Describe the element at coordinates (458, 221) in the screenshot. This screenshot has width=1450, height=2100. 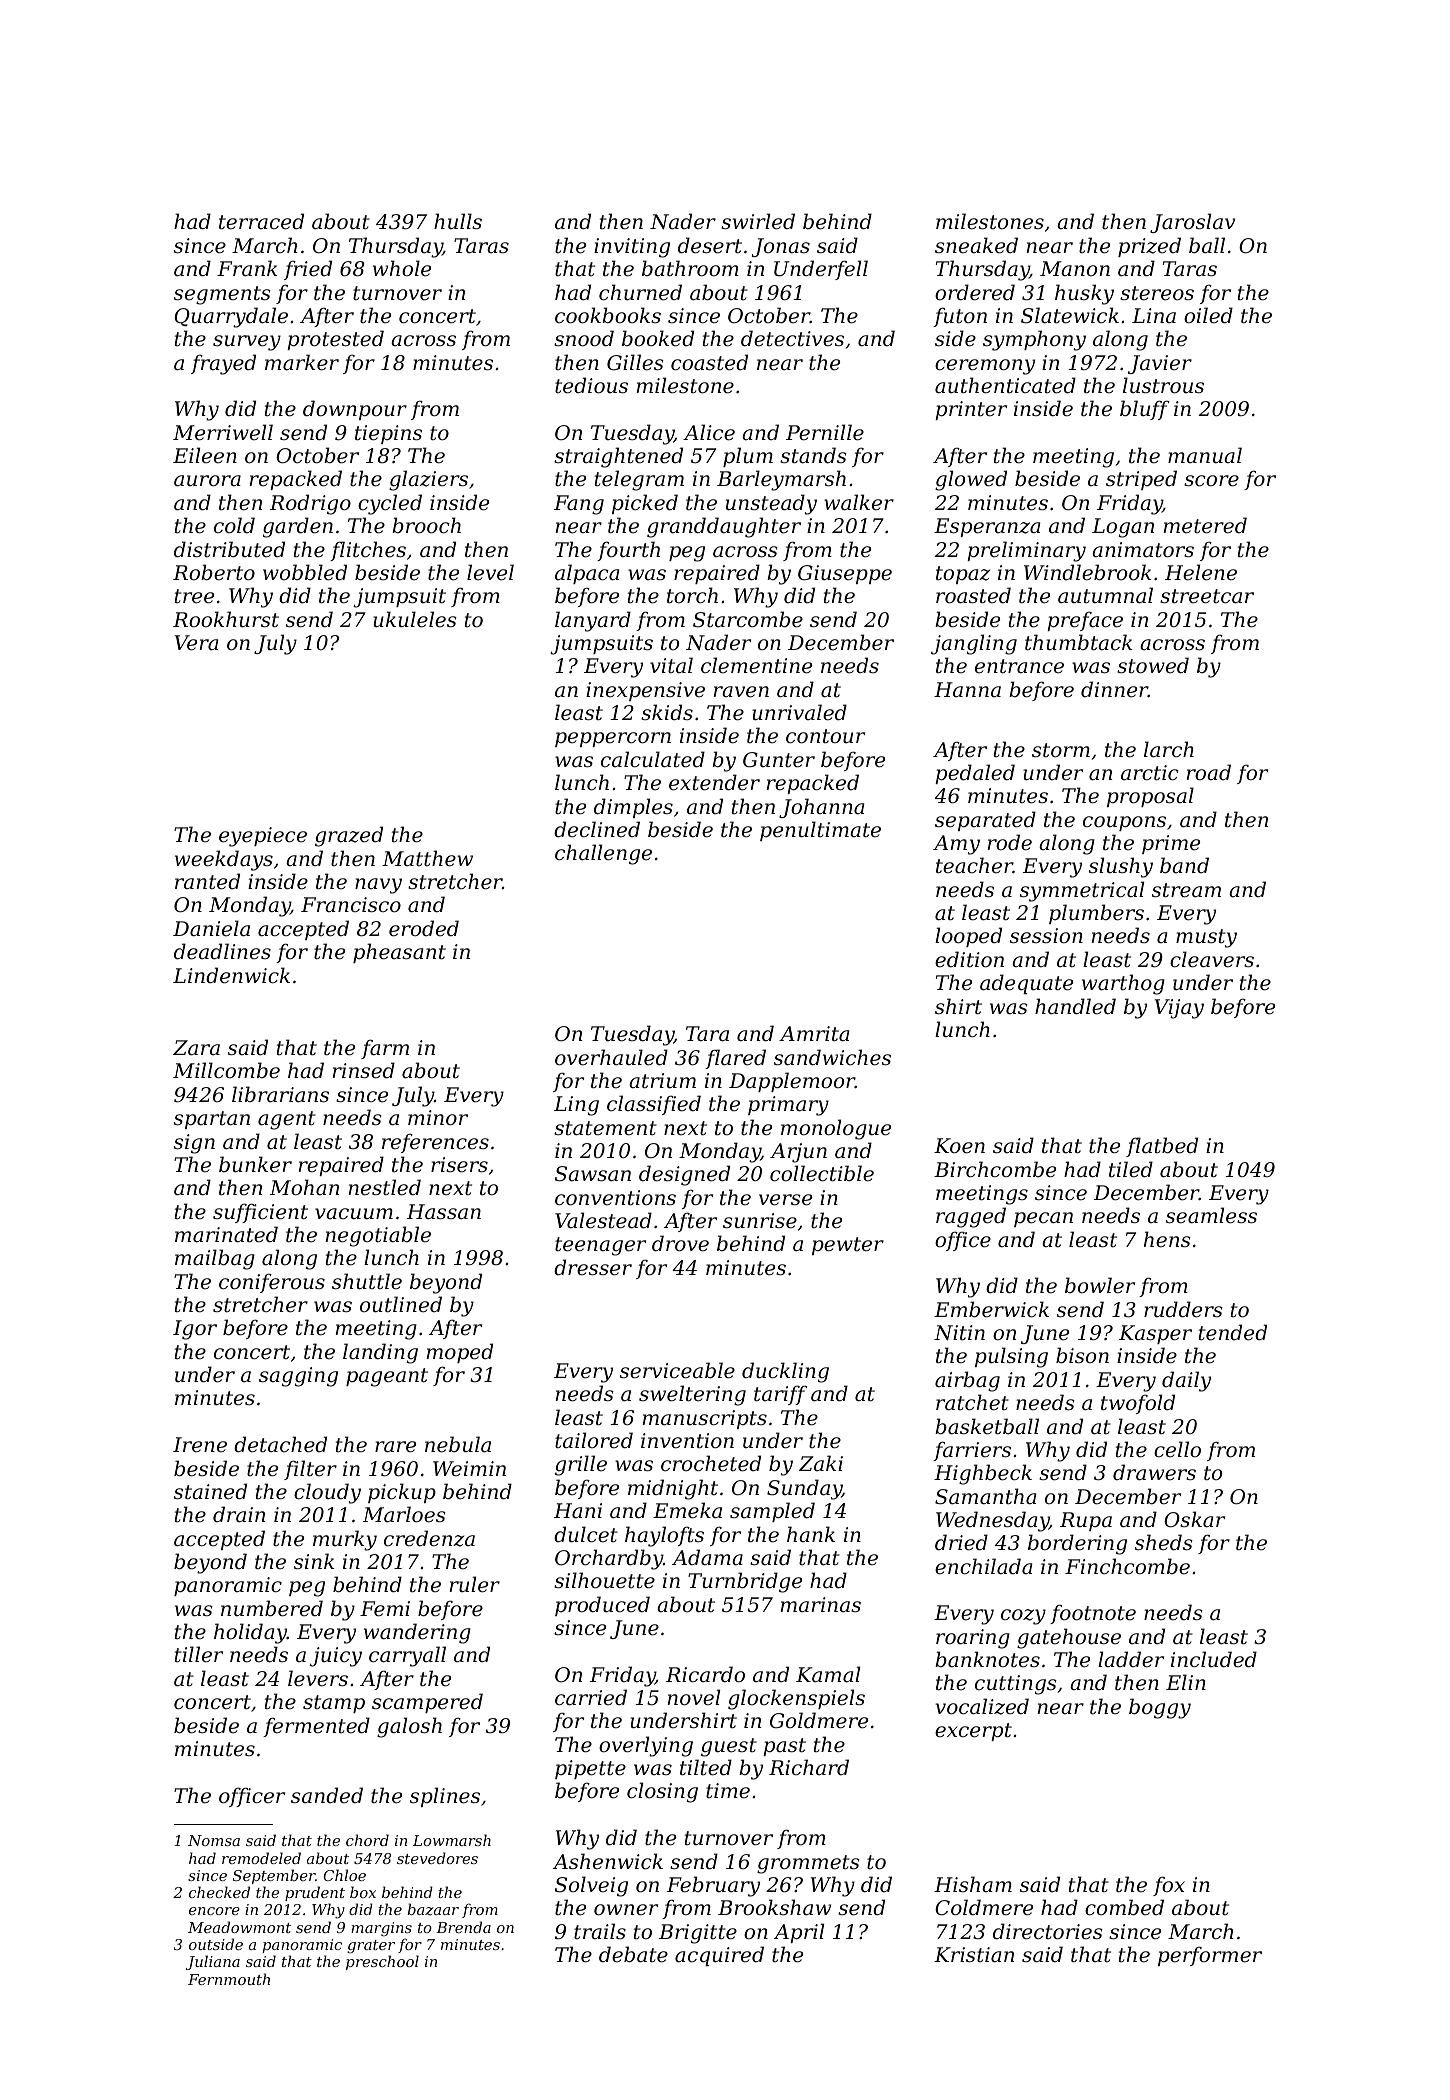
I see `hulls` at that location.
